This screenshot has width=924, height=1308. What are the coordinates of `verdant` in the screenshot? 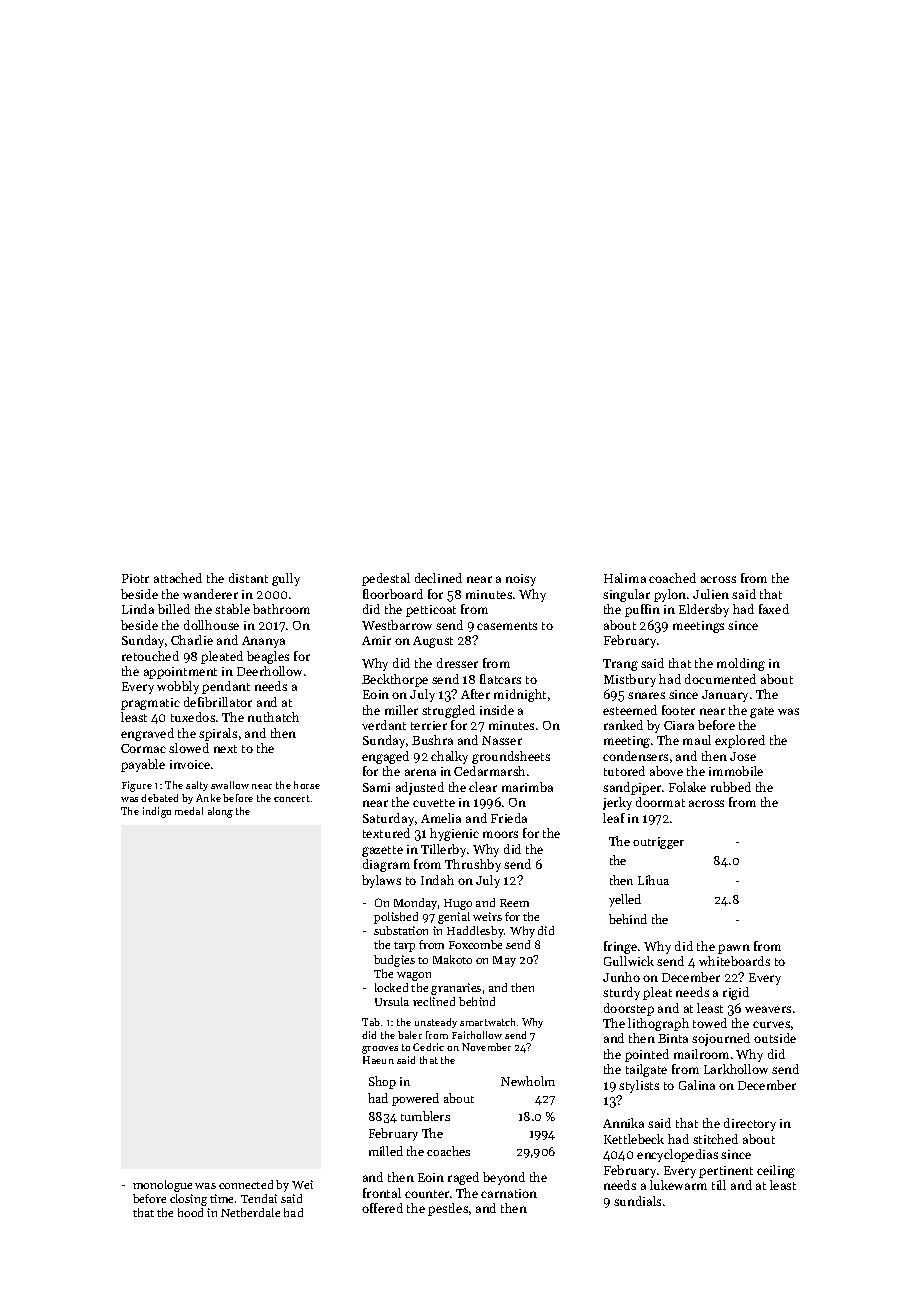 It's located at (384, 725).
